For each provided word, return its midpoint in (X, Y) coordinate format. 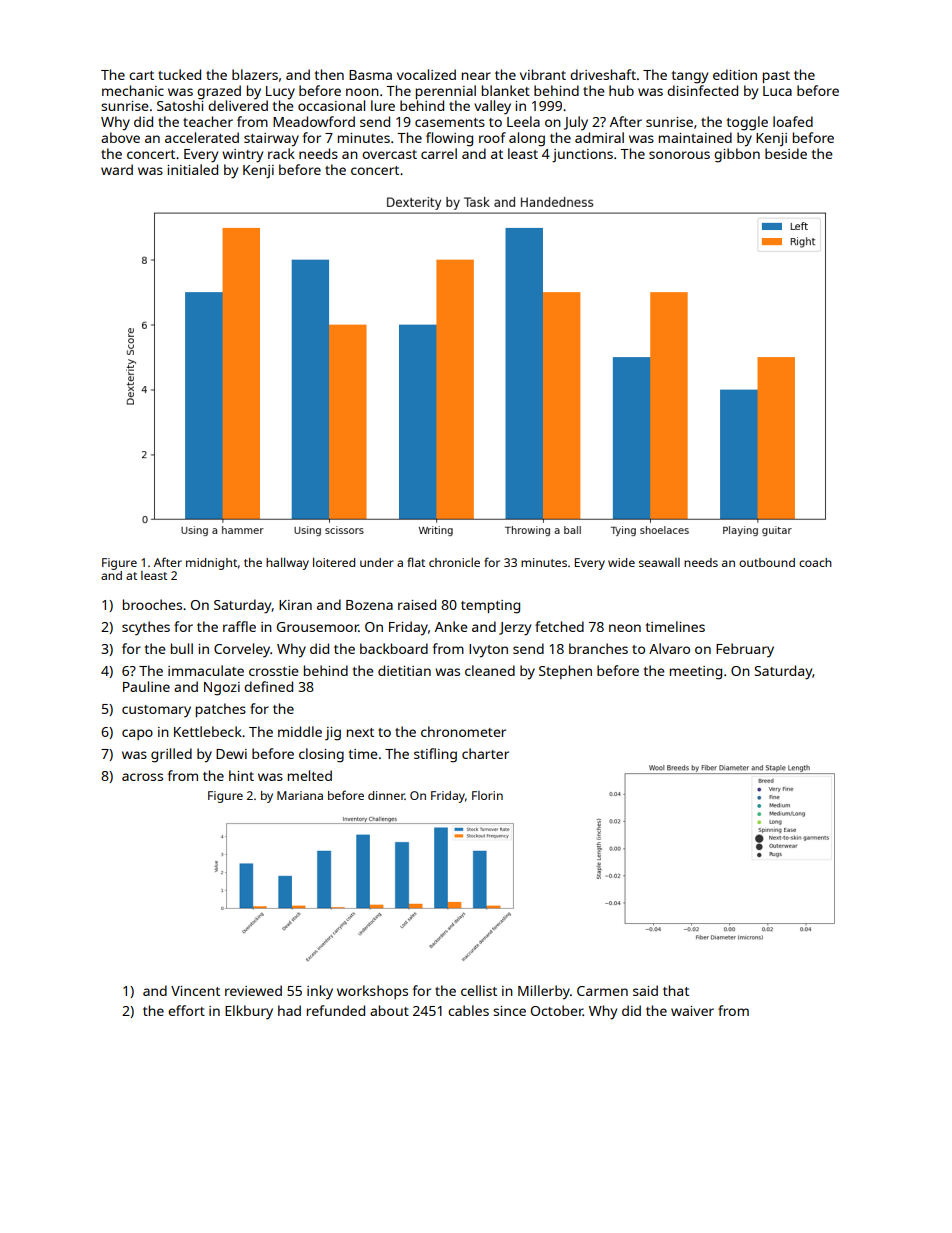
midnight (211, 564)
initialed (192, 169)
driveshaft (603, 74)
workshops (372, 992)
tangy (690, 77)
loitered (334, 562)
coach (815, 562)
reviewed (253, 990)
